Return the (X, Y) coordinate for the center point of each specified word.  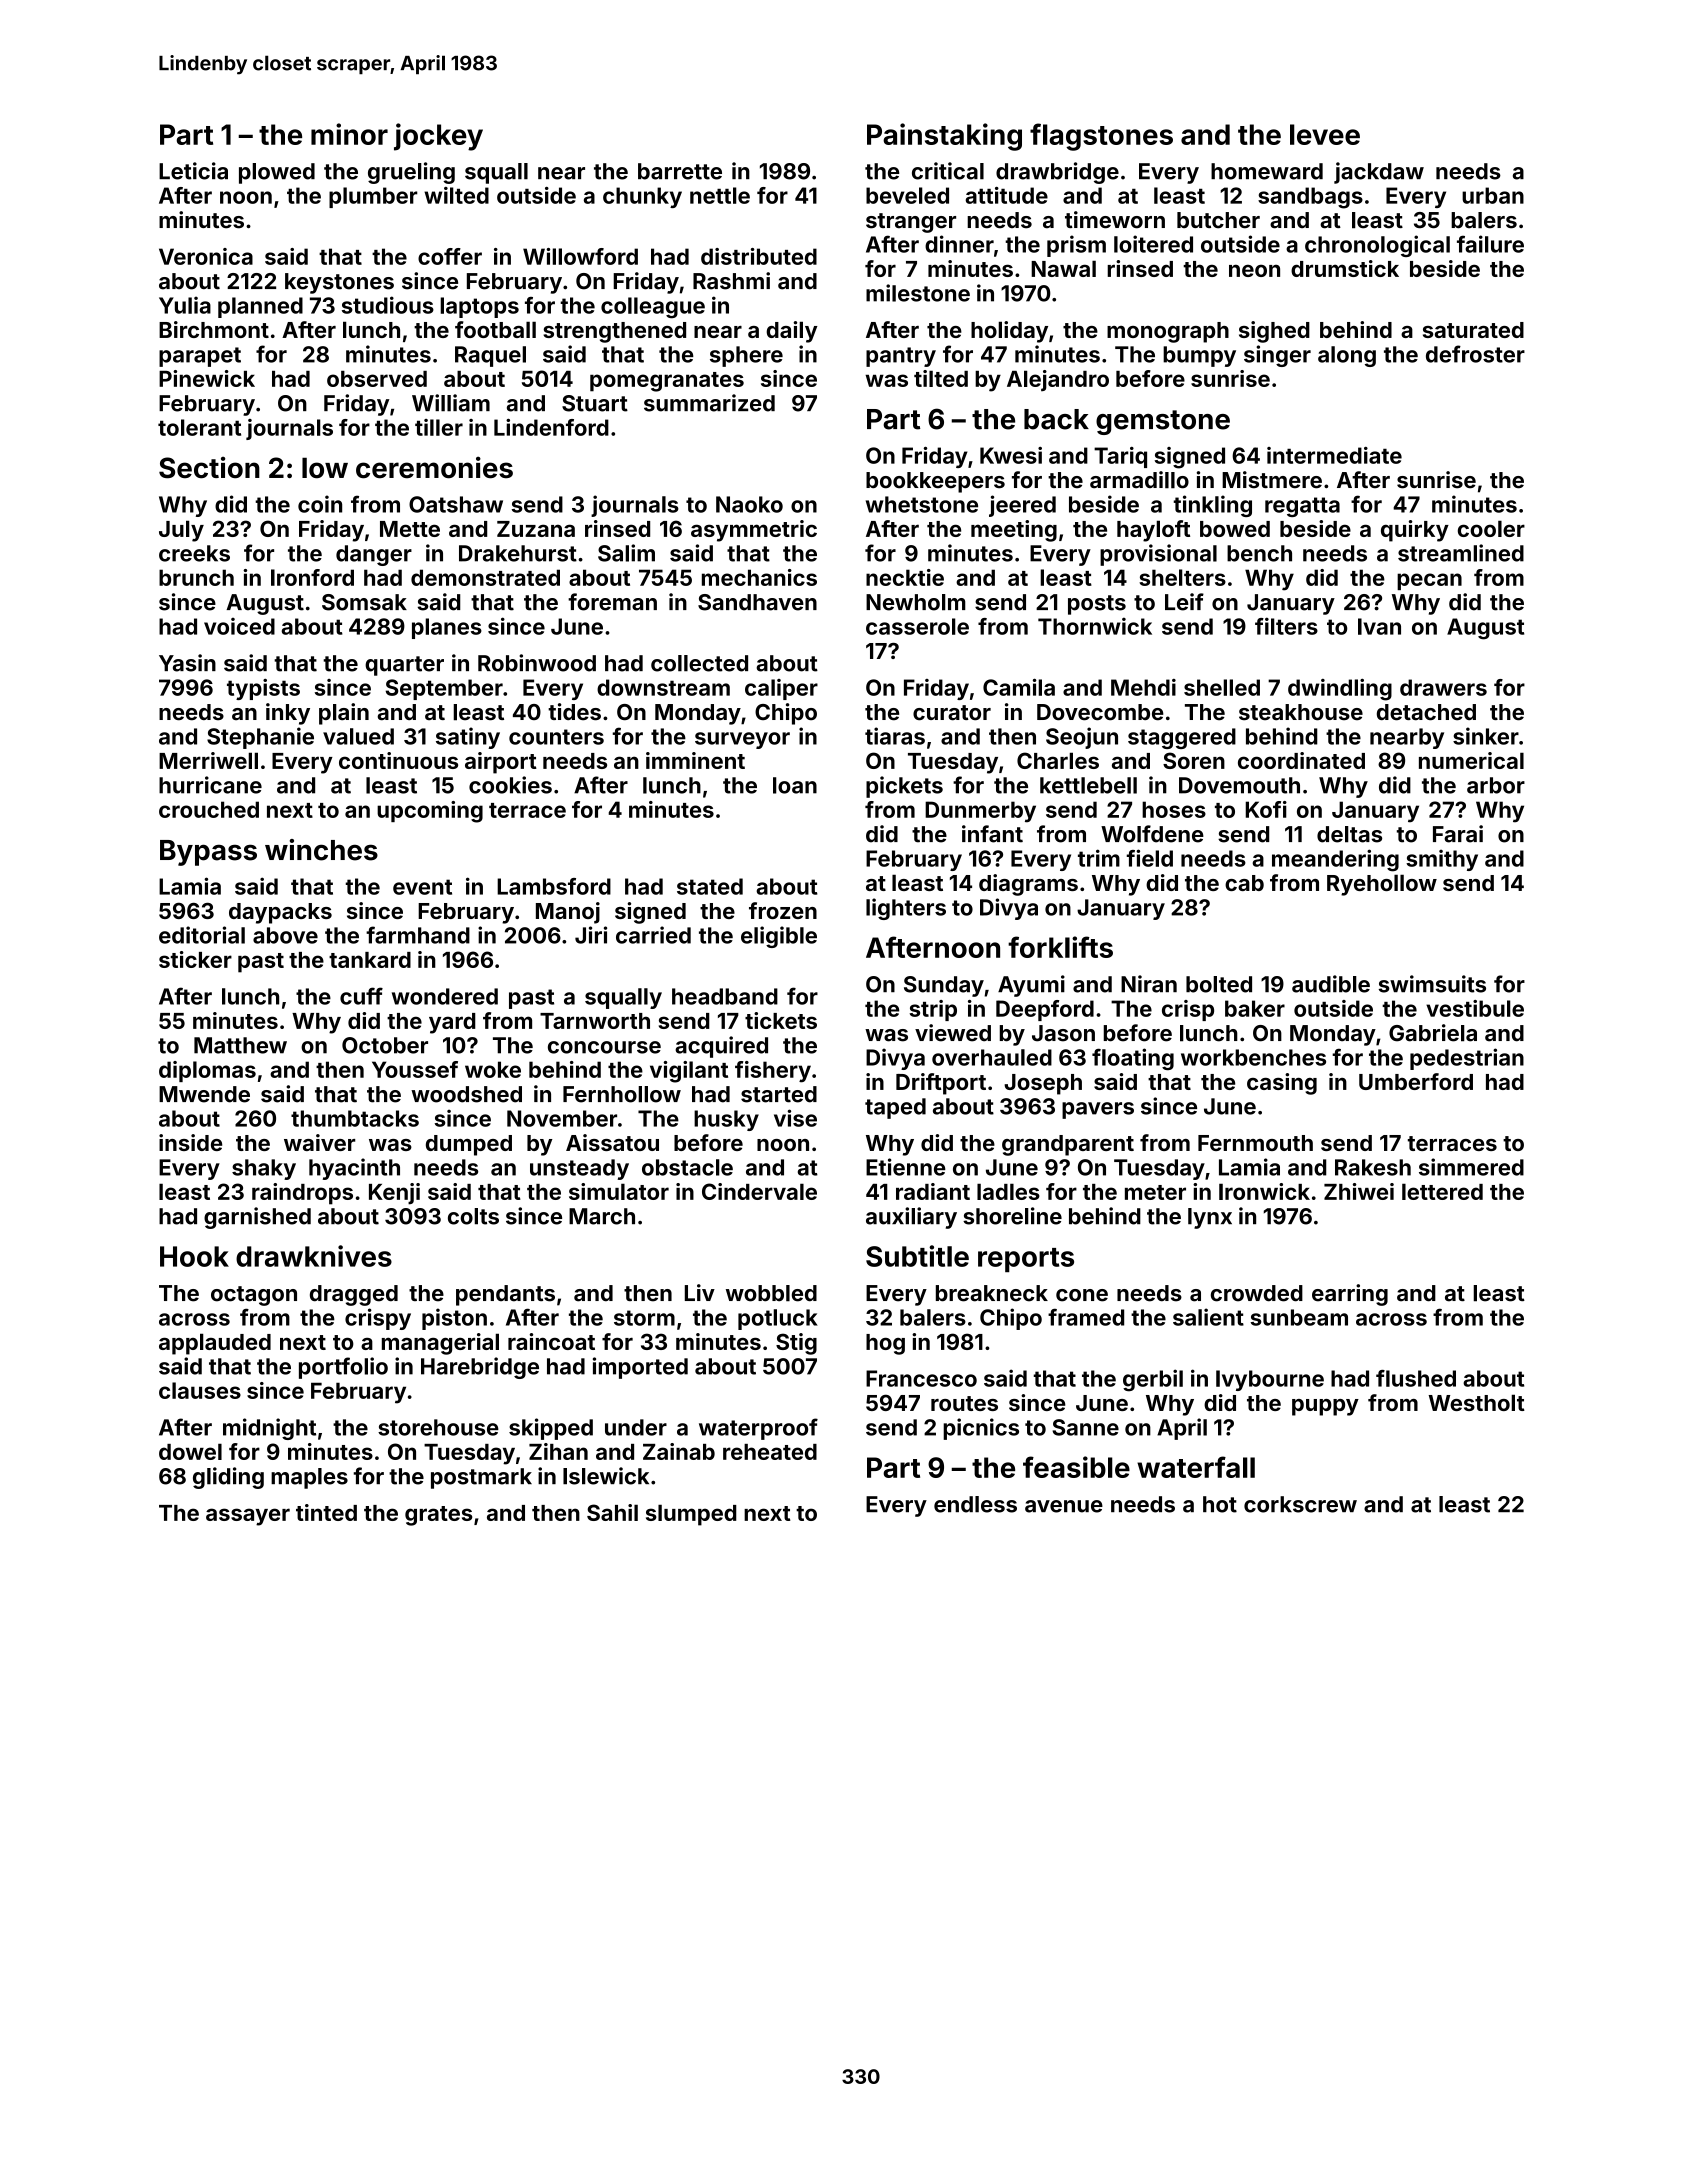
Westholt (1476, 1402)
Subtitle (917, 1256)
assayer (248, 1517)
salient (1208, 1317)
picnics (981, 1429)
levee (1325, 134)
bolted (1219, 984)
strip (933, 1010)
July (181, 531)
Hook (194, 1256)
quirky (1415, 531)
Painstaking (944, 137)
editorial (202, 935)
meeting (1014, 531)
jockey (438, 137)
